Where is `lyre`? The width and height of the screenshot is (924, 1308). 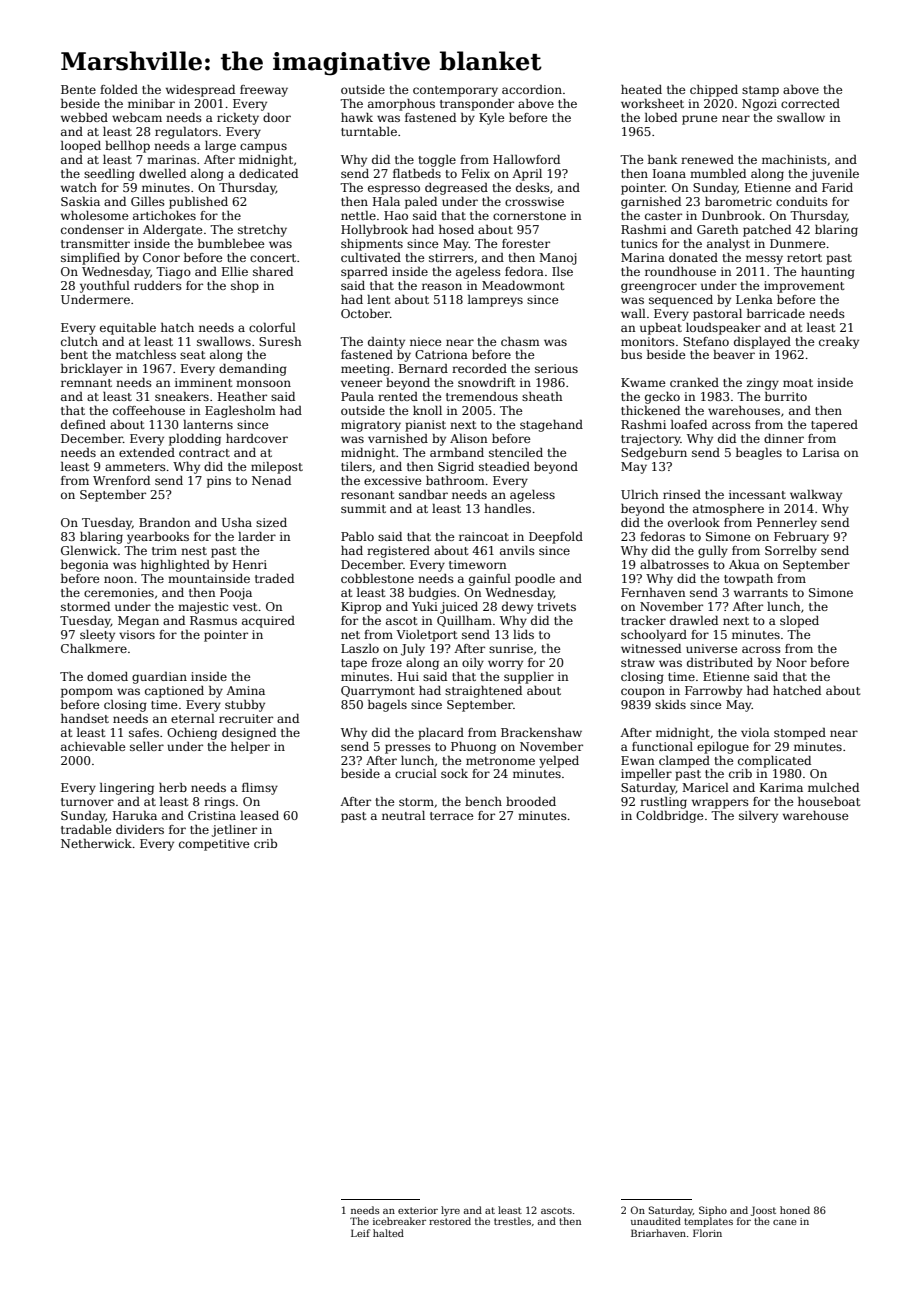
lyre is located at coordinates (450, 1211).
